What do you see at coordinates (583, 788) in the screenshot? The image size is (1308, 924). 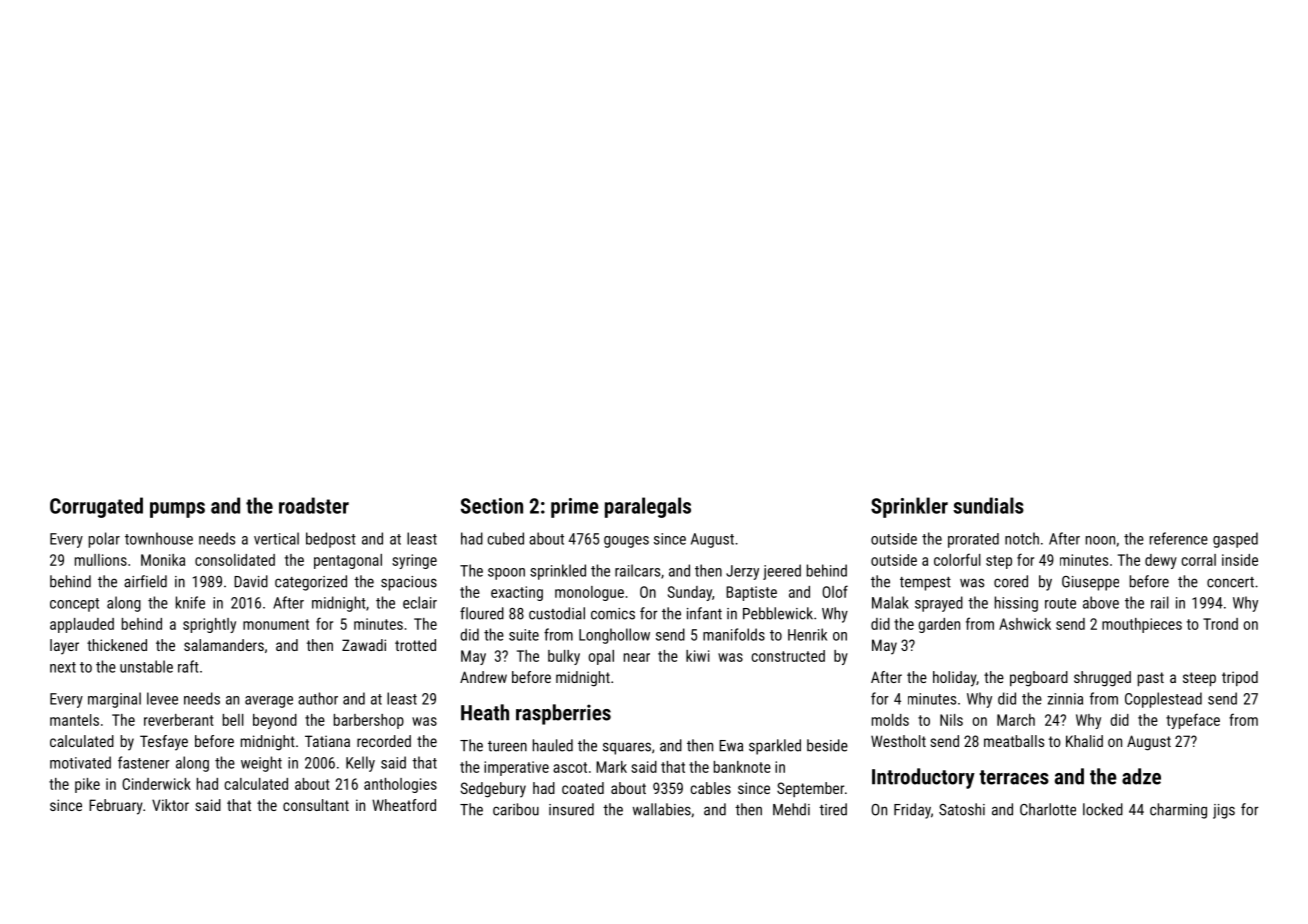 I see `coated` at bounding box center [583, 788].
